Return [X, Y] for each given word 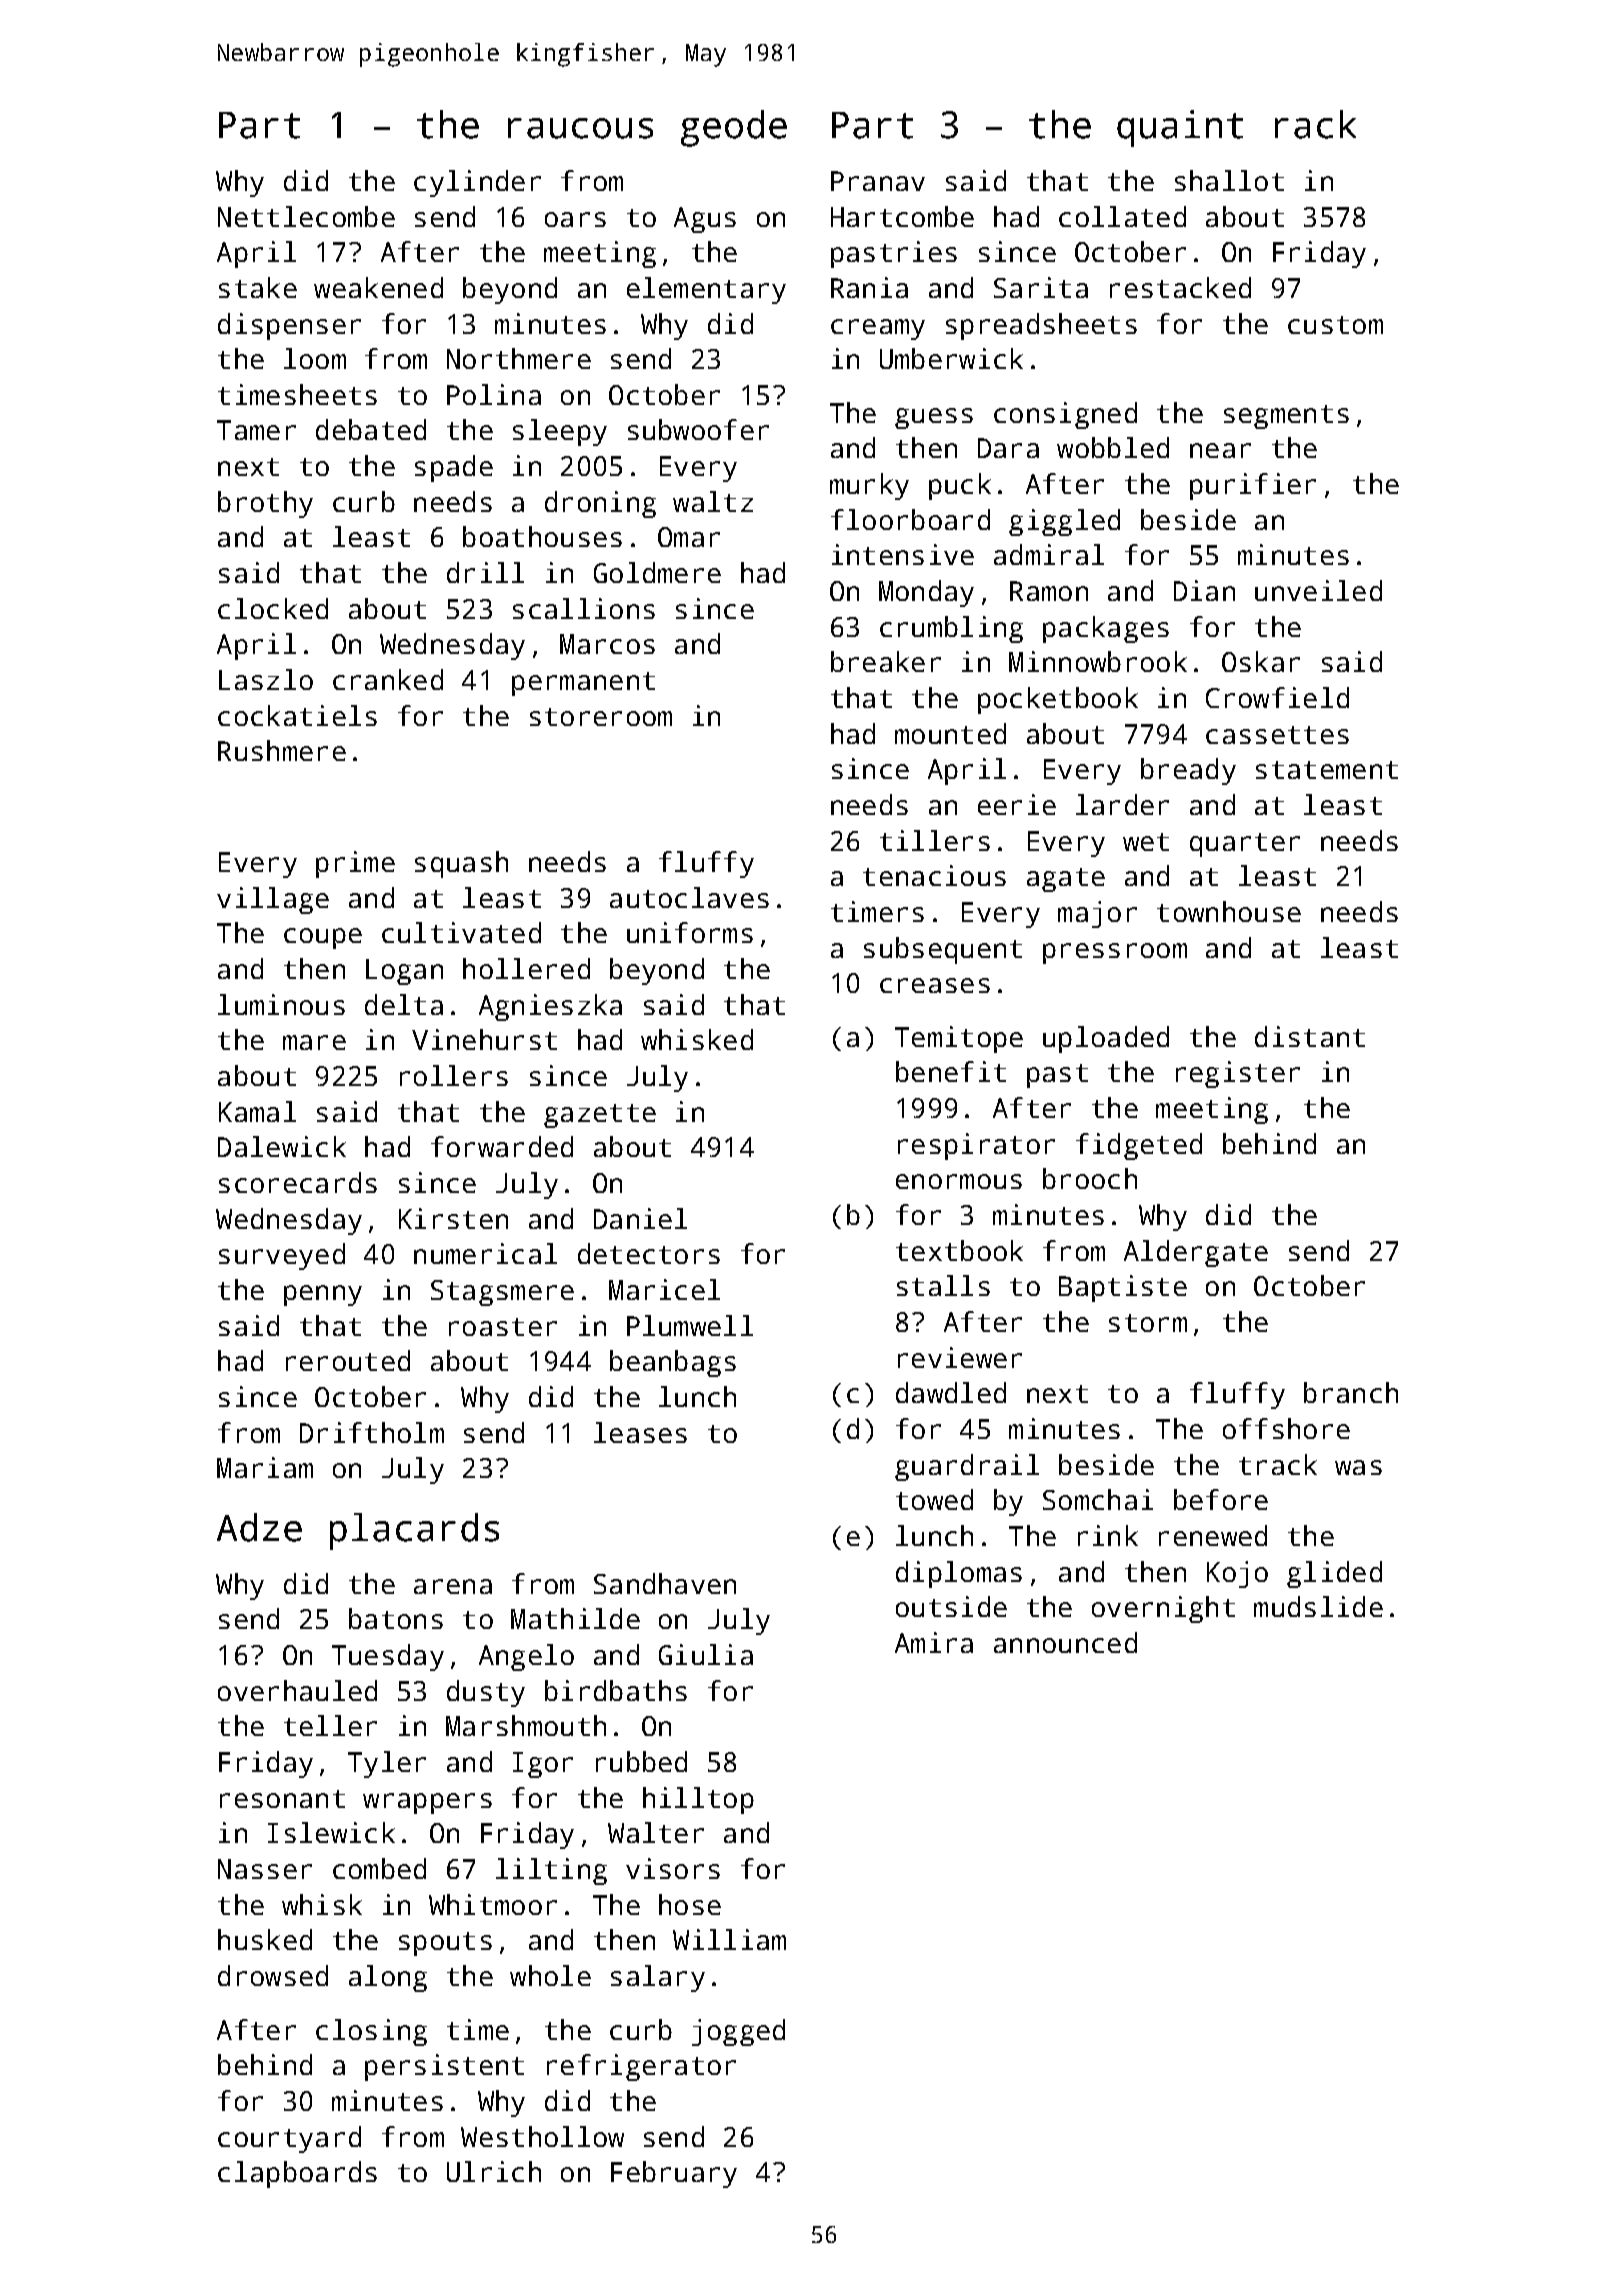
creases [935, 985]
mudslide [1318, 1606]
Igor [543, 1765]
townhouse [1229, 911]
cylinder [477, 183]
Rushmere [282, 750]
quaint [1180, 128]
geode [734, 128]
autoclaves [689, 897]
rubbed [641, 1761]
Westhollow [542, 2136]
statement [1327, 770]
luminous [281, 1004]
